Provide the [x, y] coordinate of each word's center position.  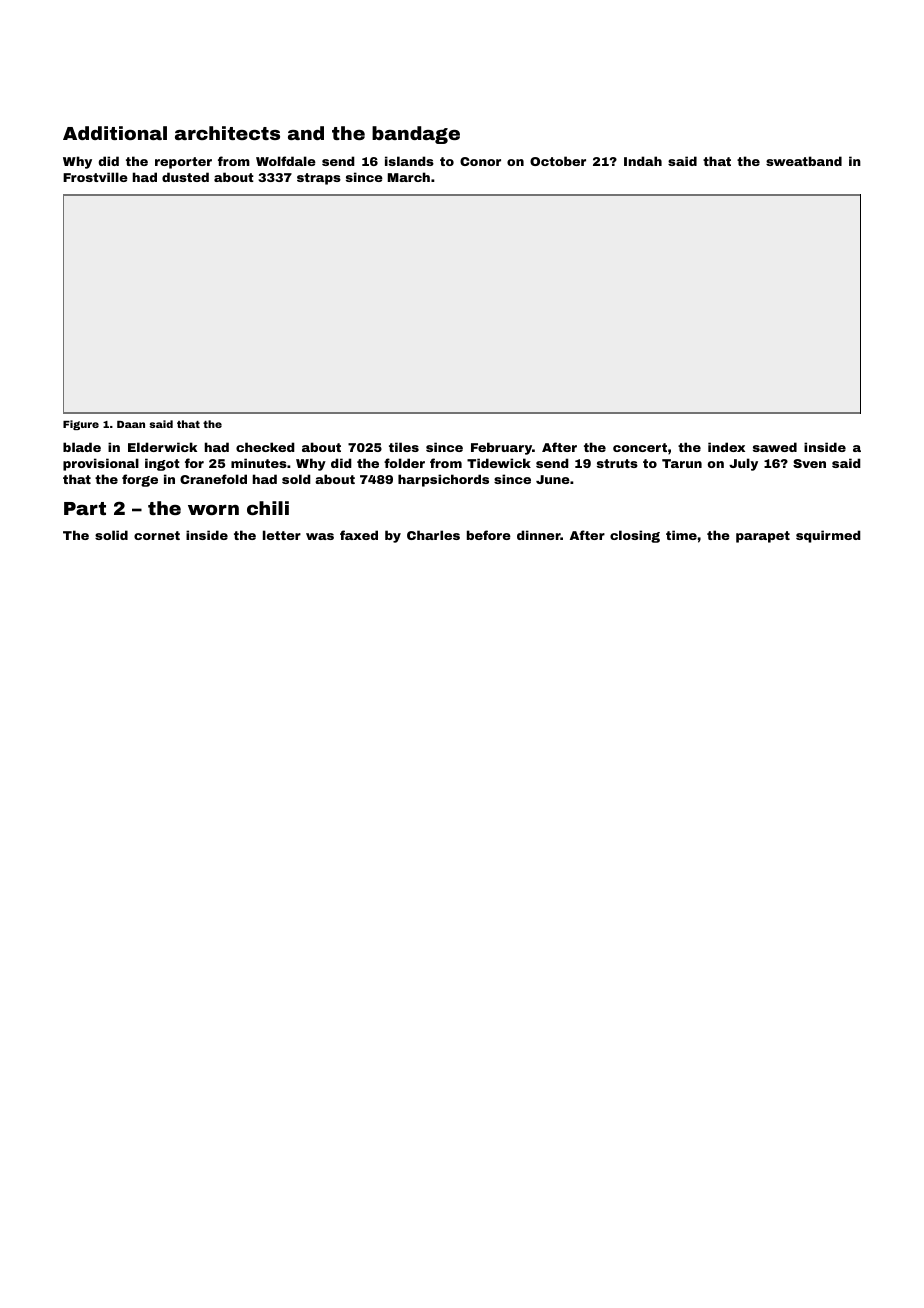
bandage [416, 135]
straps [319, 179]
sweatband [804, 161]
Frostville [95, 177]
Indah [643, 161]
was [320, 536]
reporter [183, 163]
